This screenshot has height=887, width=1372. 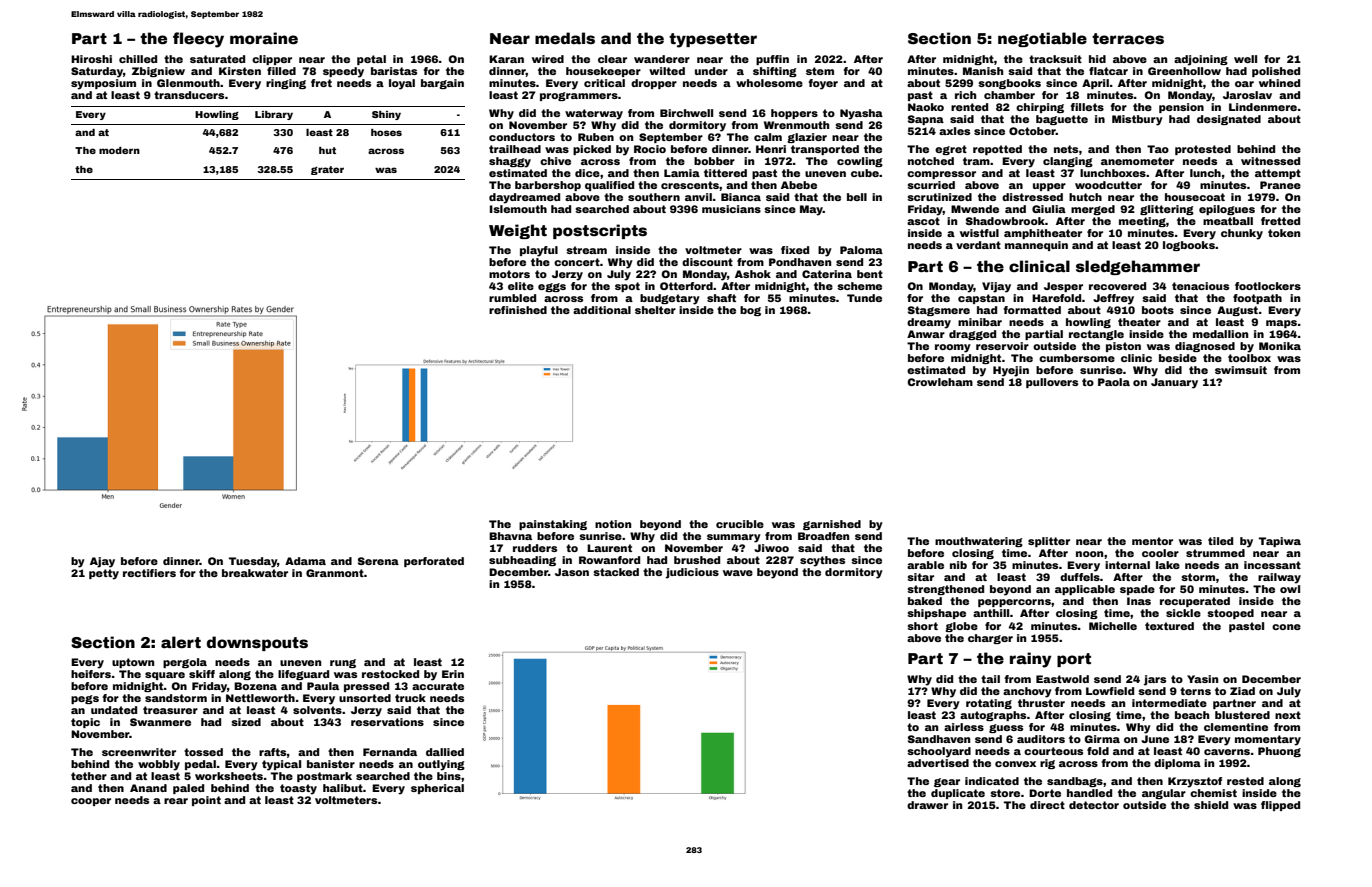 What do you see at coordinates (119, 150) in the screenshot?
I see `modern` at bounding box center [119, 150].
